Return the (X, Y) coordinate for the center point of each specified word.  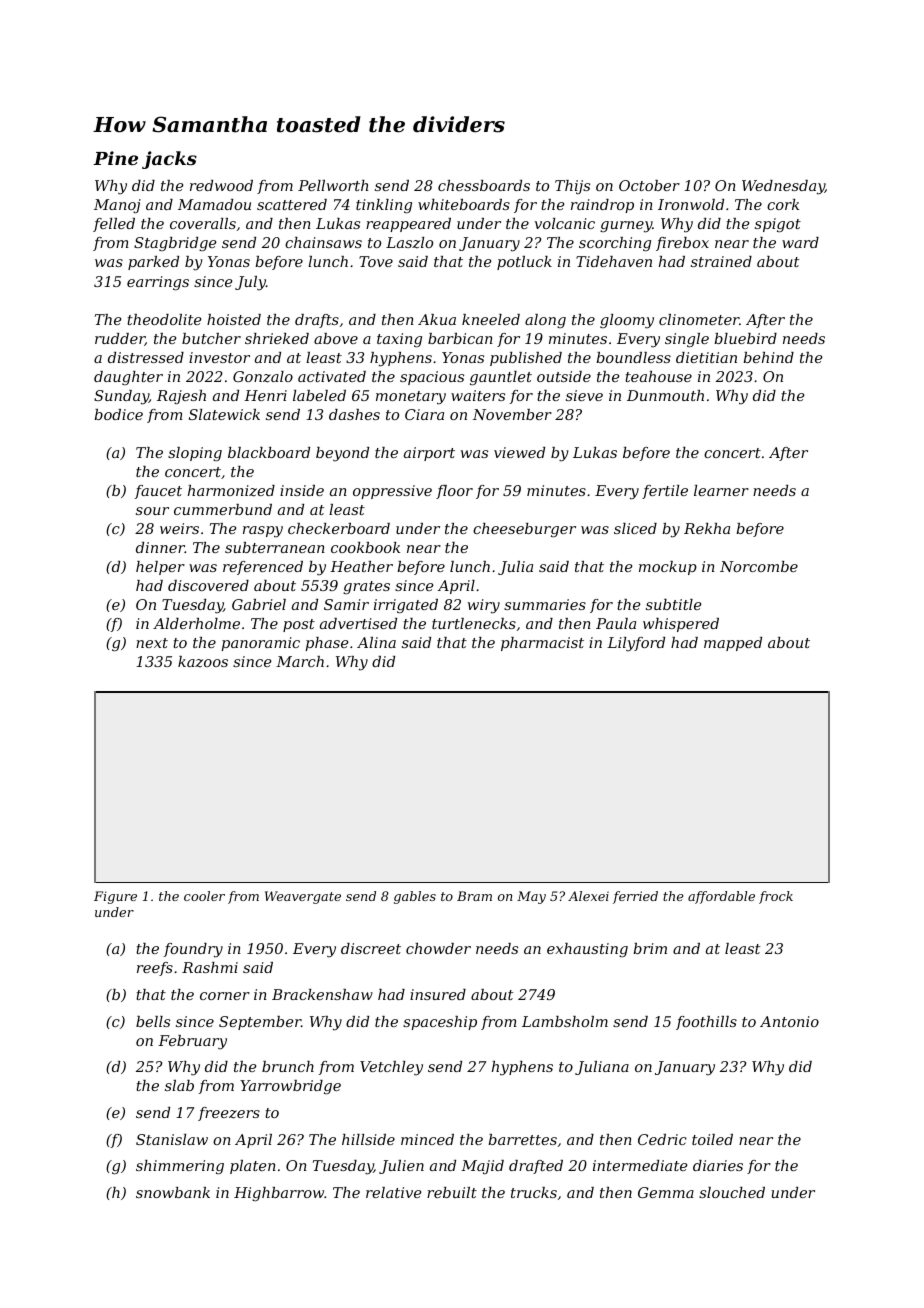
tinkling (384, 206)
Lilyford (636, 644)
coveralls (203, 223)
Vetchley (391, 1068)
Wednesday (783, 187)
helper (160, 568)
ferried (635, 897)
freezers (229, 1114)
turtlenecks (474, 623)
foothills (706, 1023)
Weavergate (303, 897)
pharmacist (542, 644)
